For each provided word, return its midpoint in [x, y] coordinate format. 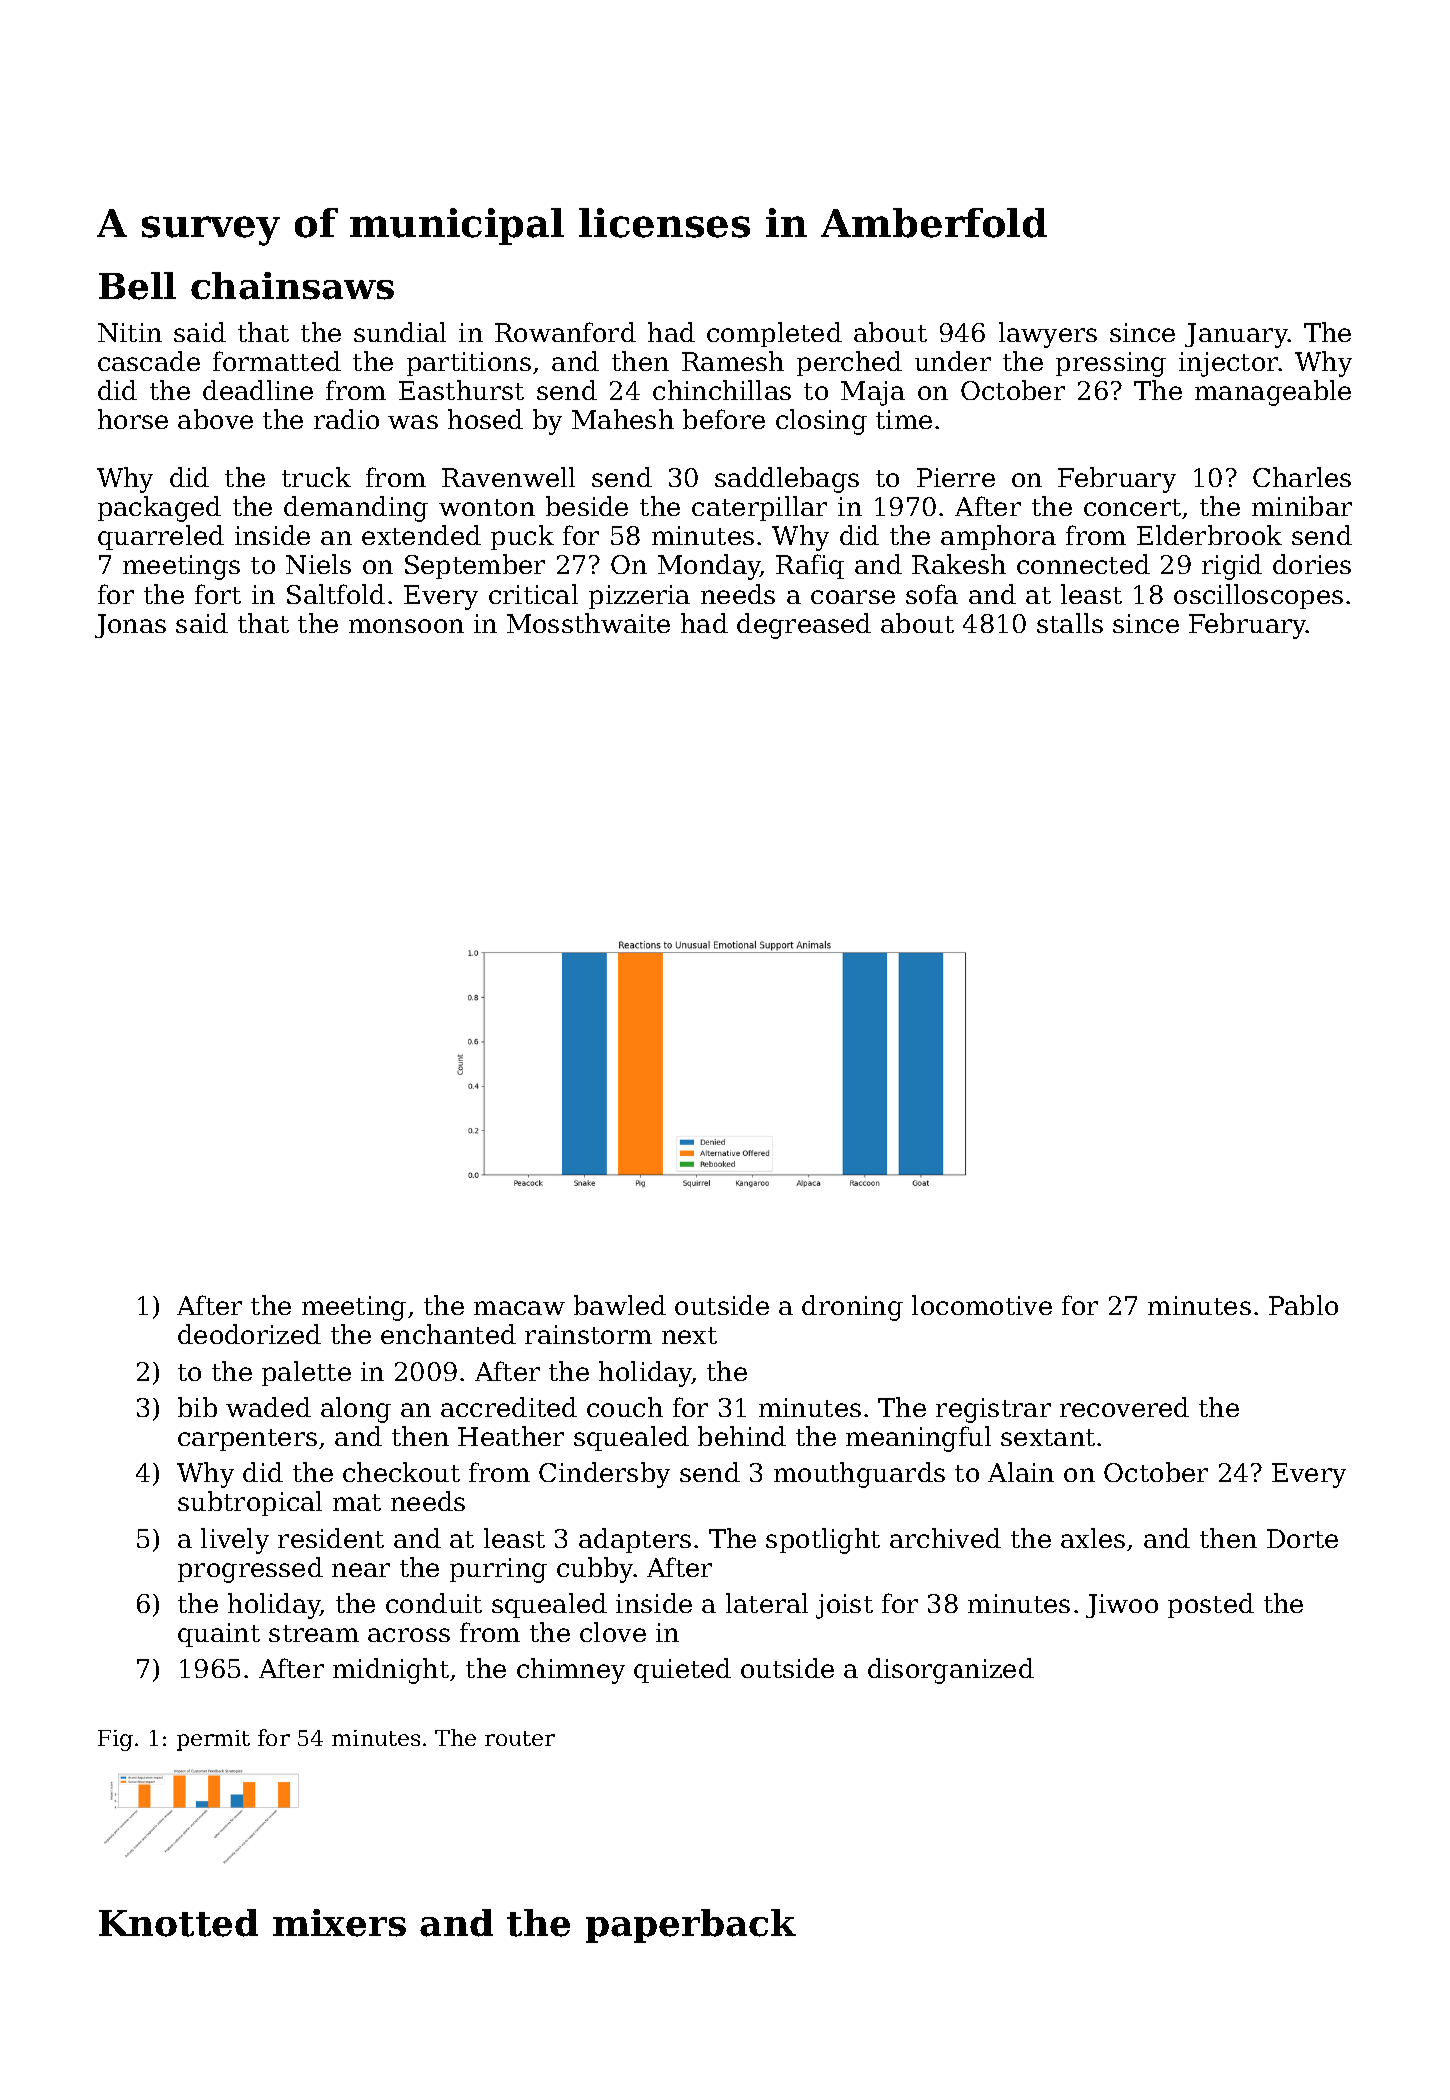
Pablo [1303, 1305]
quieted [682, 1670]
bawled [620, 1305]
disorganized [951, 1671]
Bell [137, 286]
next [689, 1335]
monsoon [406, 626]
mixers [339, 1923]
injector [1229, 364]
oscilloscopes [1258, 596]
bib [197, 1407]
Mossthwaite [588, 623]
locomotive [982, 1305]
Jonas [130, 626]
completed [774, 334]
